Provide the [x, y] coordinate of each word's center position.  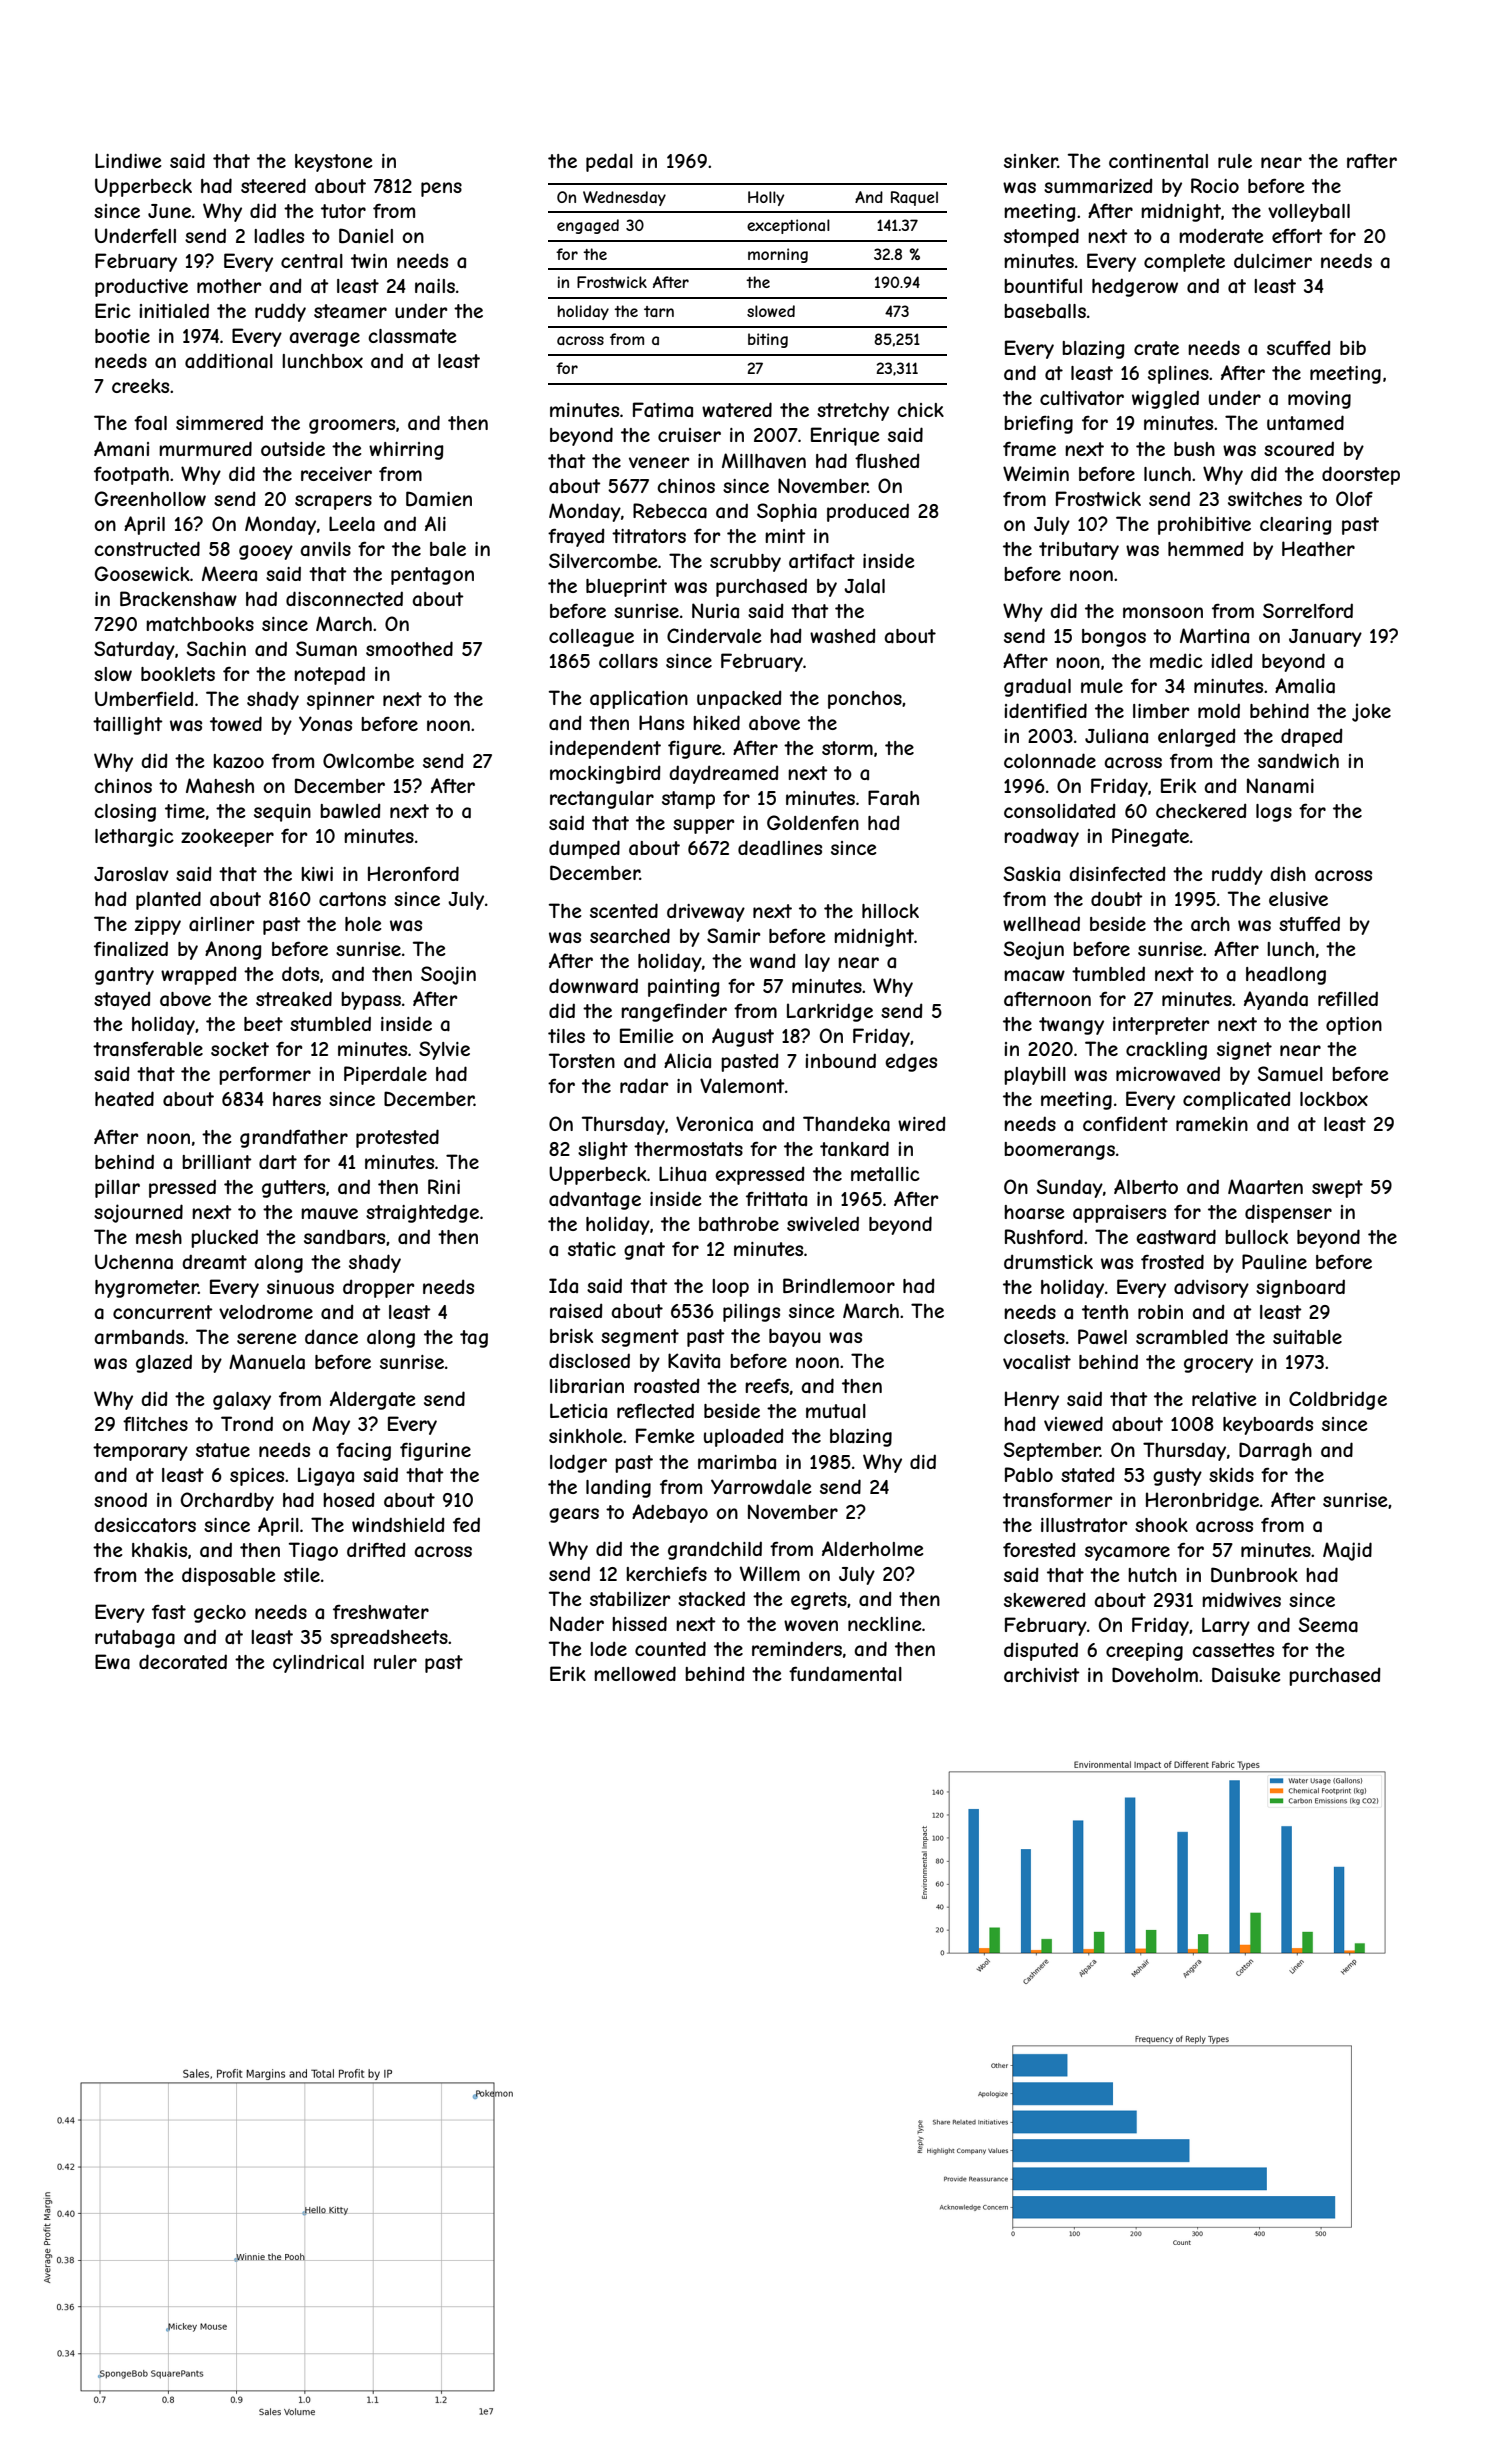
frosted [1172, 1261]
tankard [854, 1149]
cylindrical [318, 1663]
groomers [352, 426]
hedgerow [1135, 287]
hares [297, 1099]
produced [868, 512]
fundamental [845, 1674]
